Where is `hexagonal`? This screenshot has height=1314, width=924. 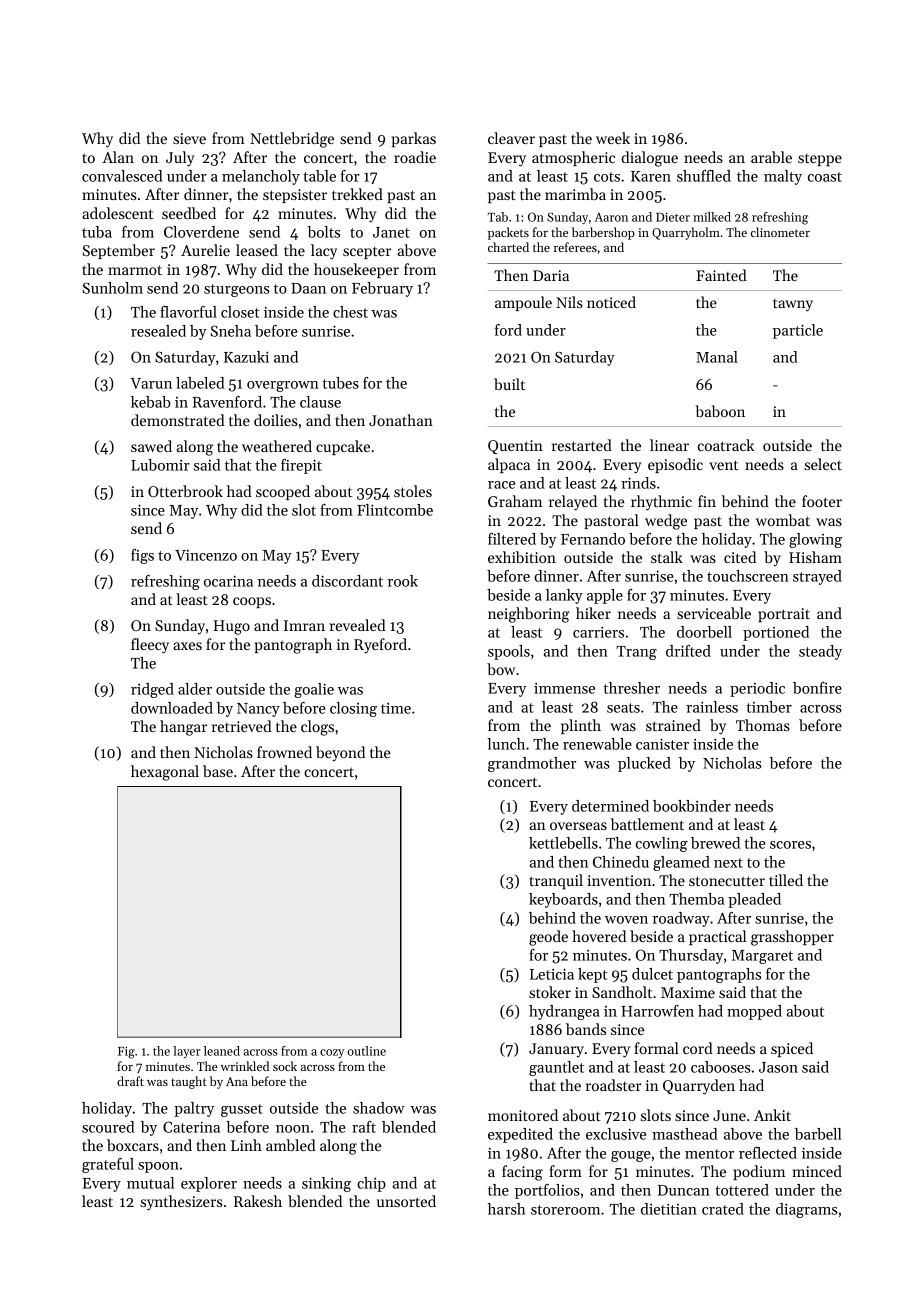 hexagonal is located at coordinates (165, 773).
